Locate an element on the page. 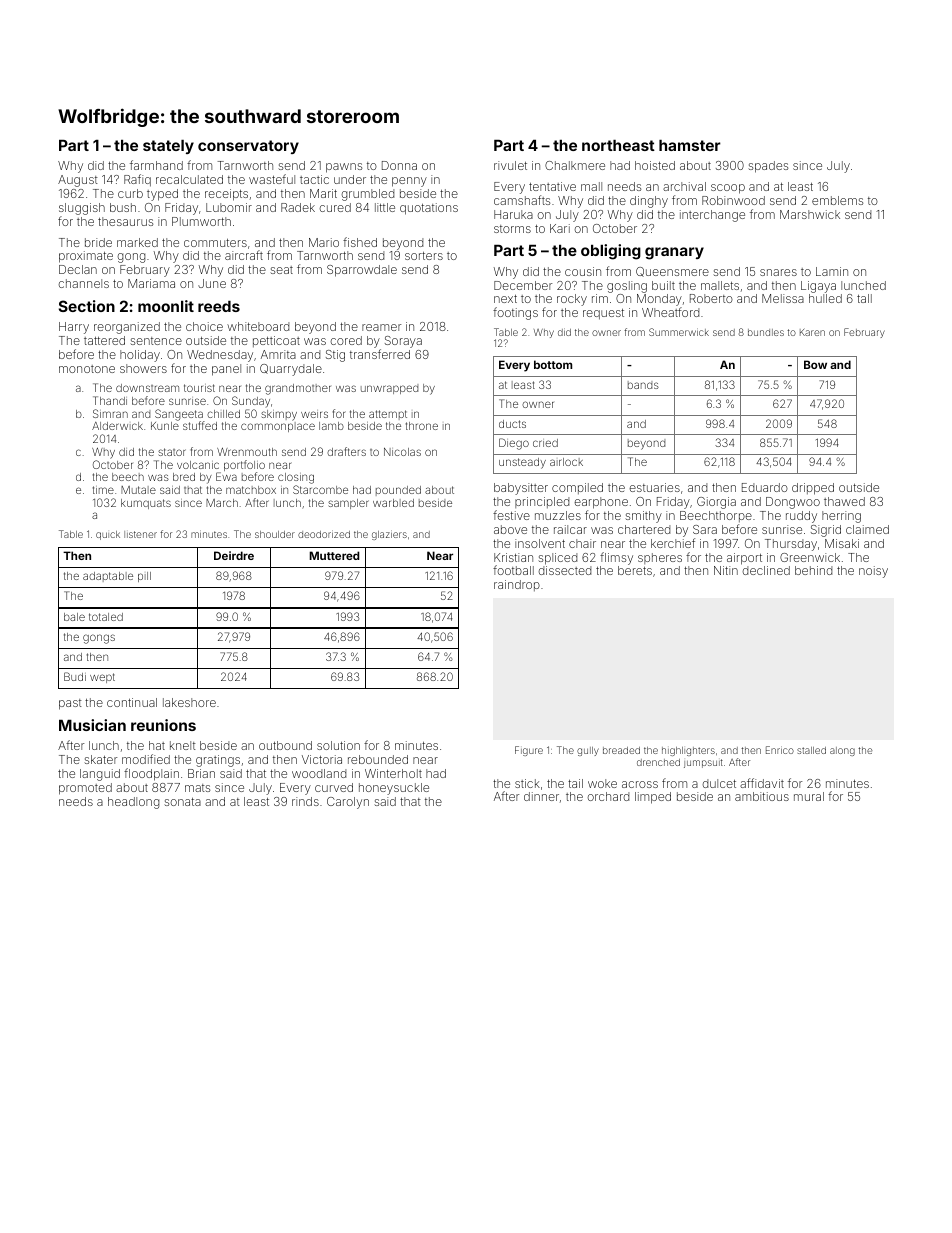 This document has height=1233, width=952. Summerwick is located at coordinates (679, 332).
